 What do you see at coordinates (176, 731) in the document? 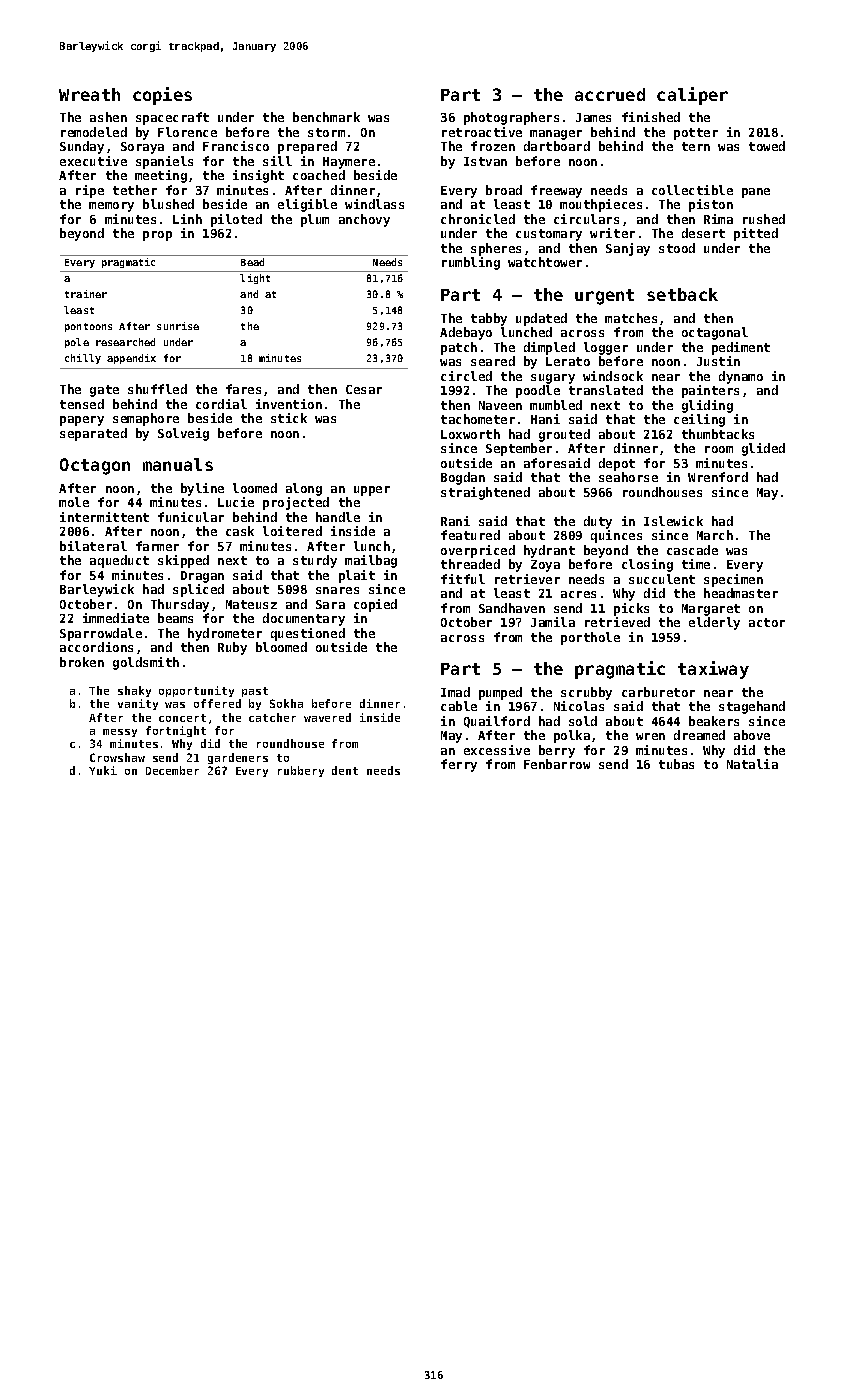
I see `fortnight` at bounding box center [176, 731].
